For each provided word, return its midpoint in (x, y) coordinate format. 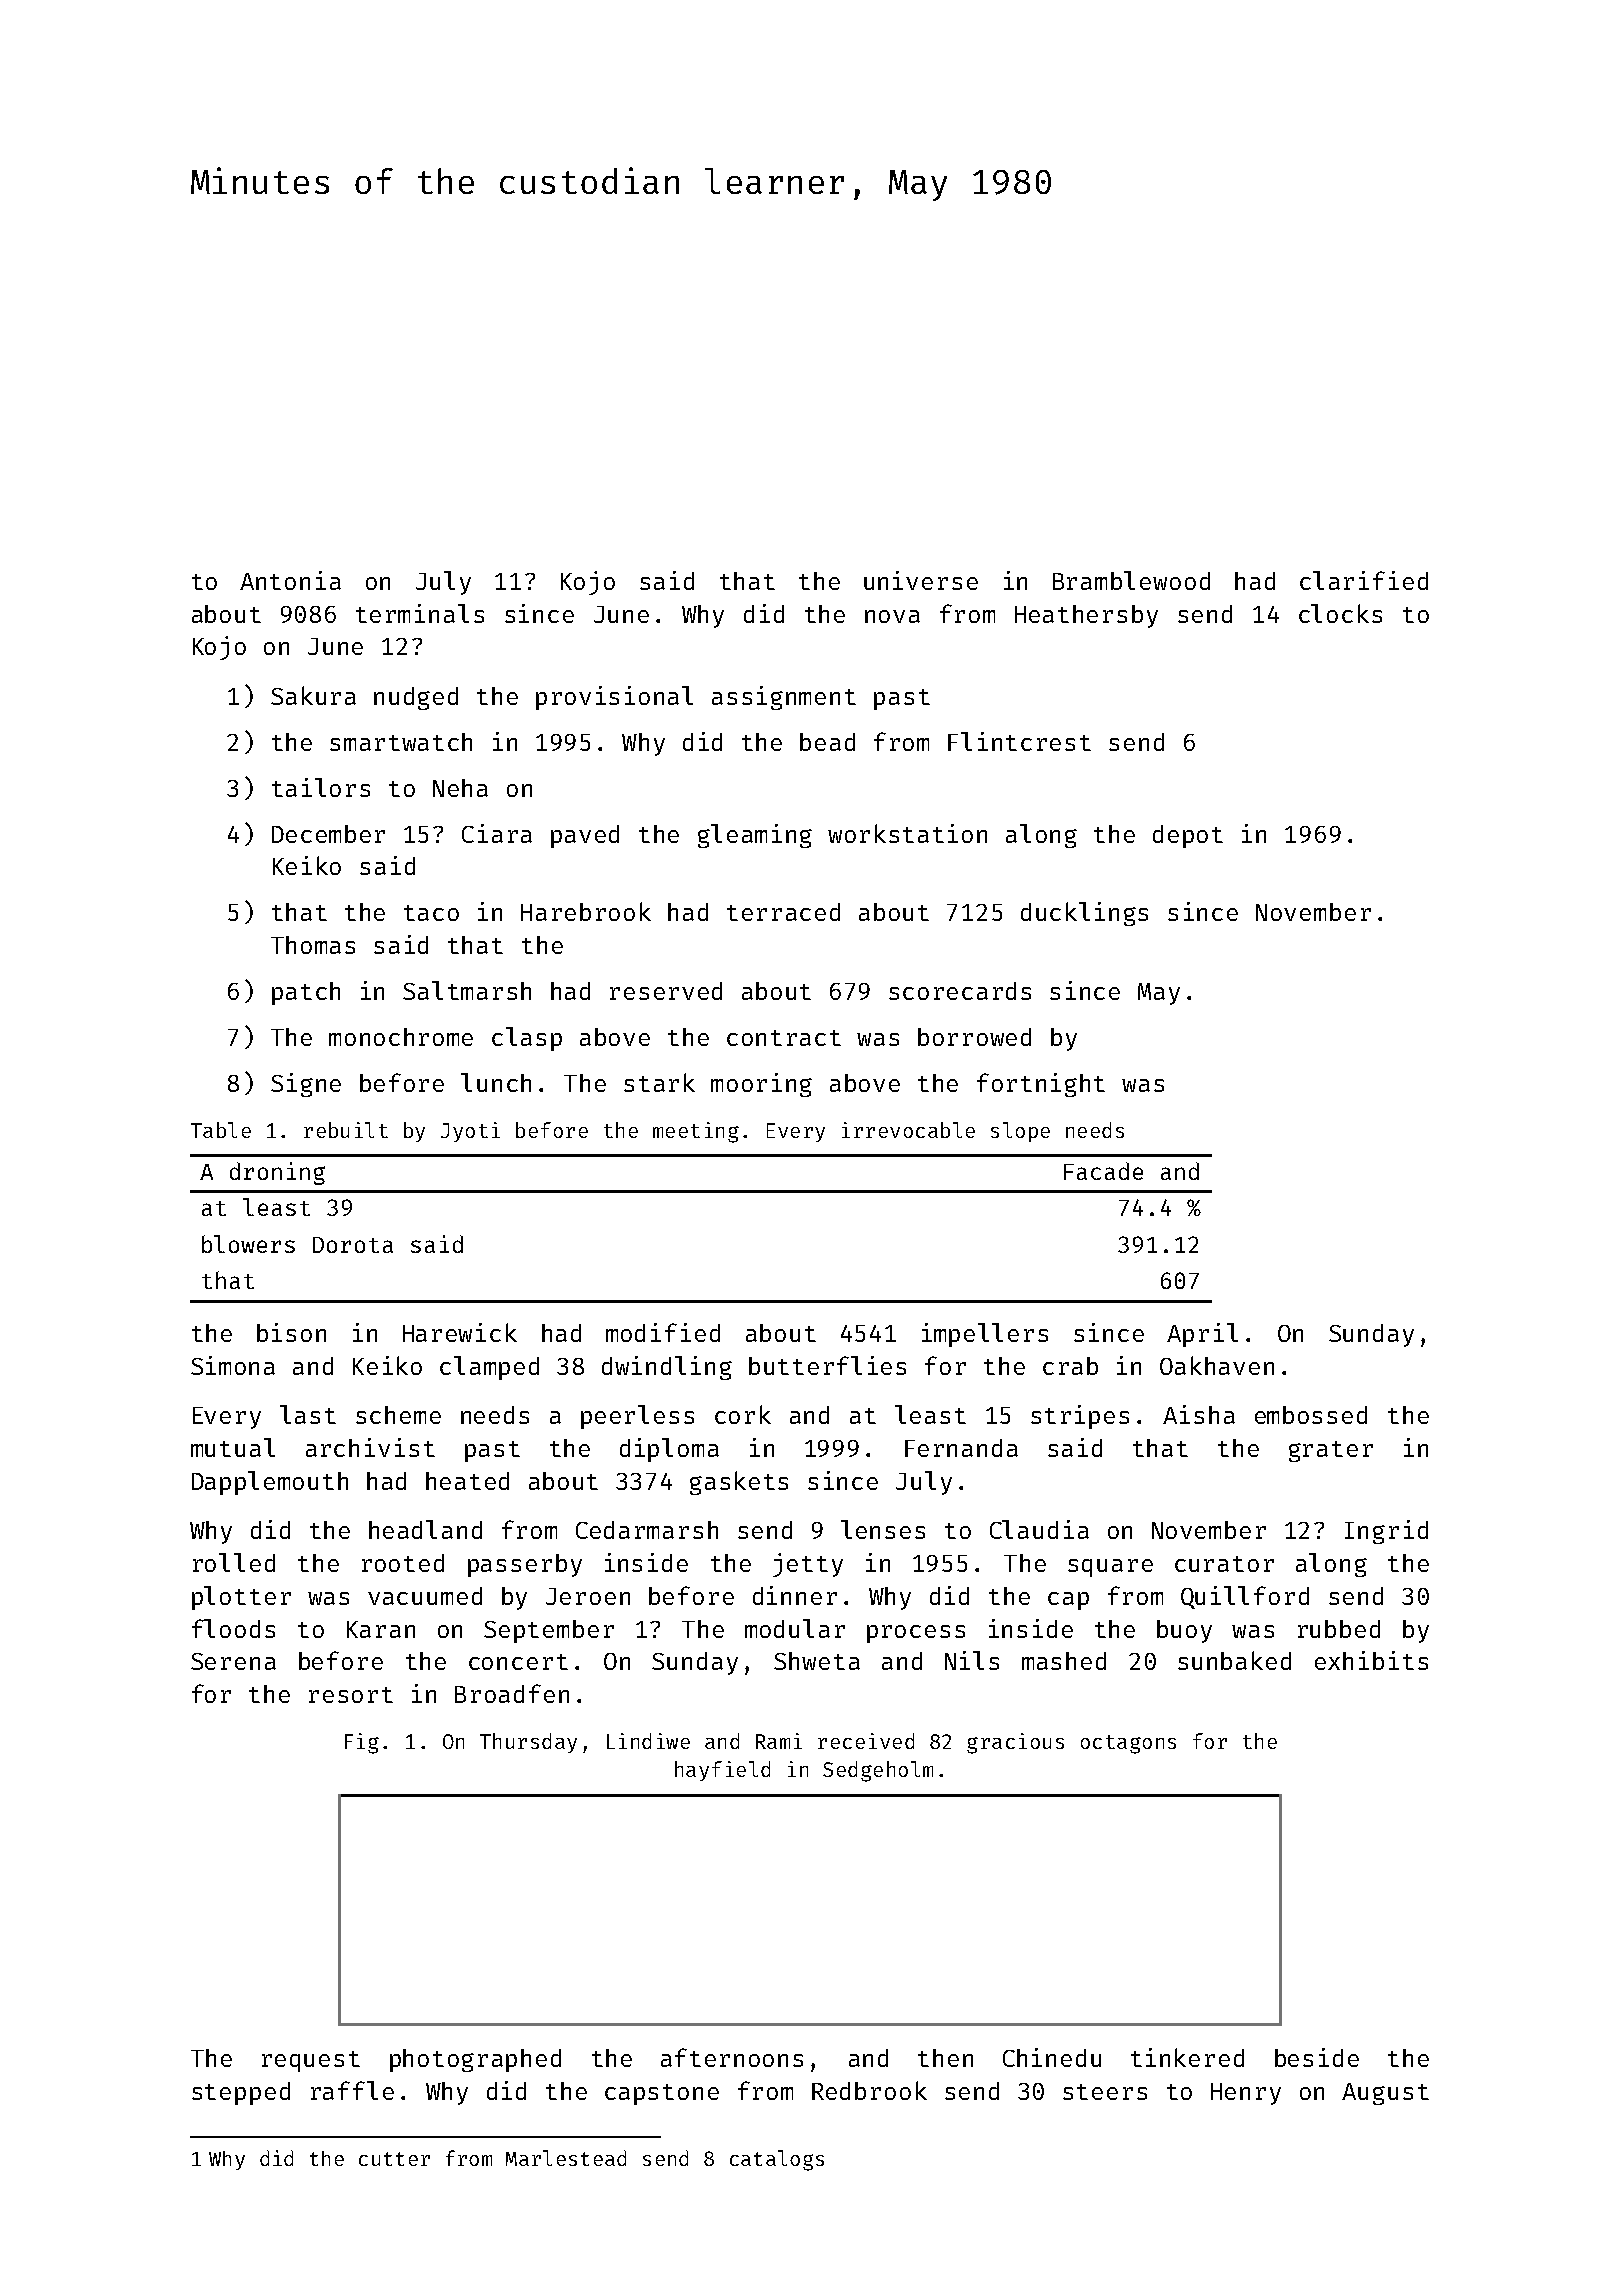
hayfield (722, 1771)
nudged (416, 698)
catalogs (777, 2160)
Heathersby (1086, 616)
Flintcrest (1019, 741)
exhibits (1371, 1660)
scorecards (960, 991)
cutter (394, 2159)
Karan (381, 1629)
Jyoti (470, 1132)
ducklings (1084, 914)
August (1385, 2094)
